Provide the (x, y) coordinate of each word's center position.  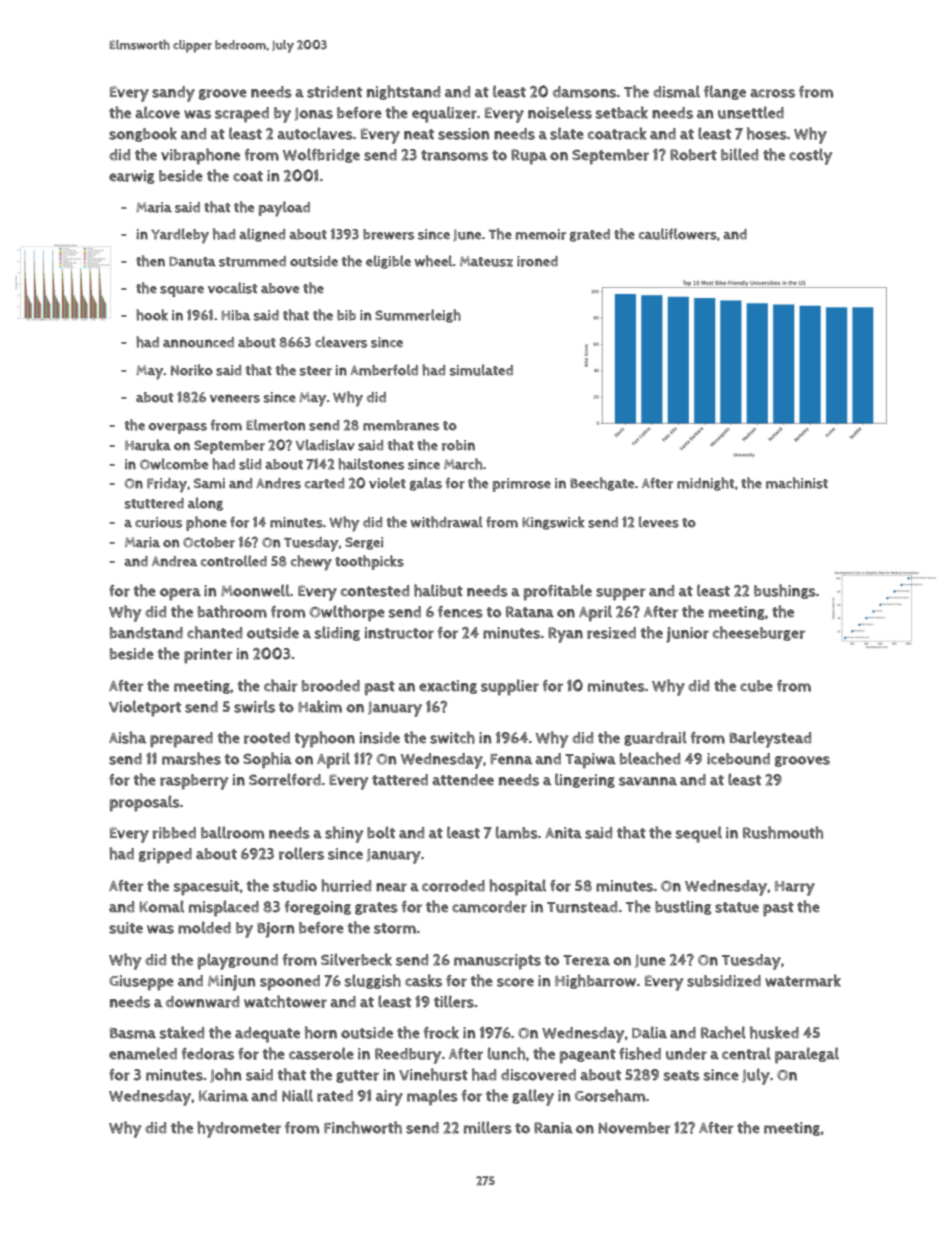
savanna (648, 781)
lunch (506, 1053)
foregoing (317, 908)
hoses (767, 133)
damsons (584, 92)
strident (334, 92)
